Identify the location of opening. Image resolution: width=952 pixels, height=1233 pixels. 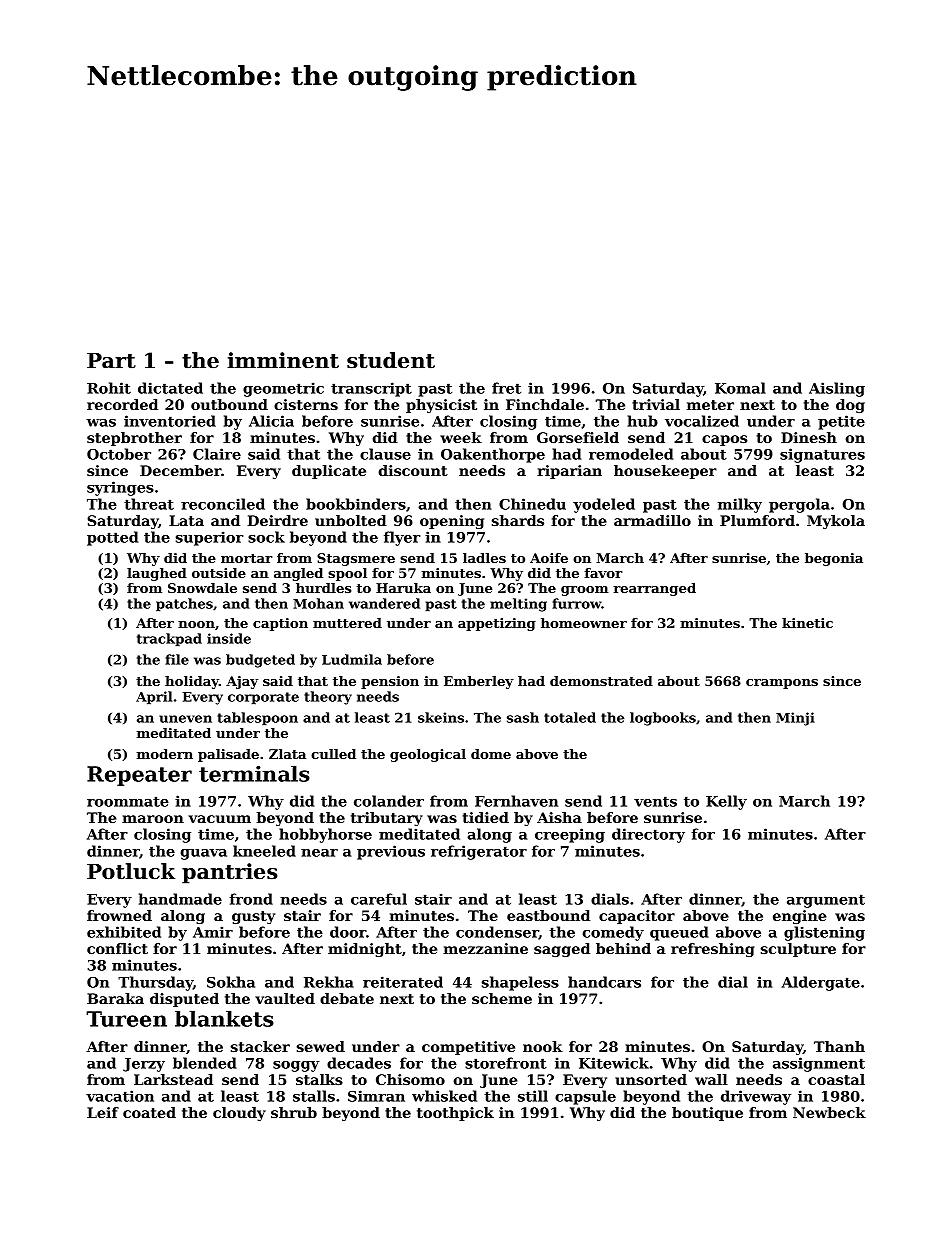
(452, 522).
